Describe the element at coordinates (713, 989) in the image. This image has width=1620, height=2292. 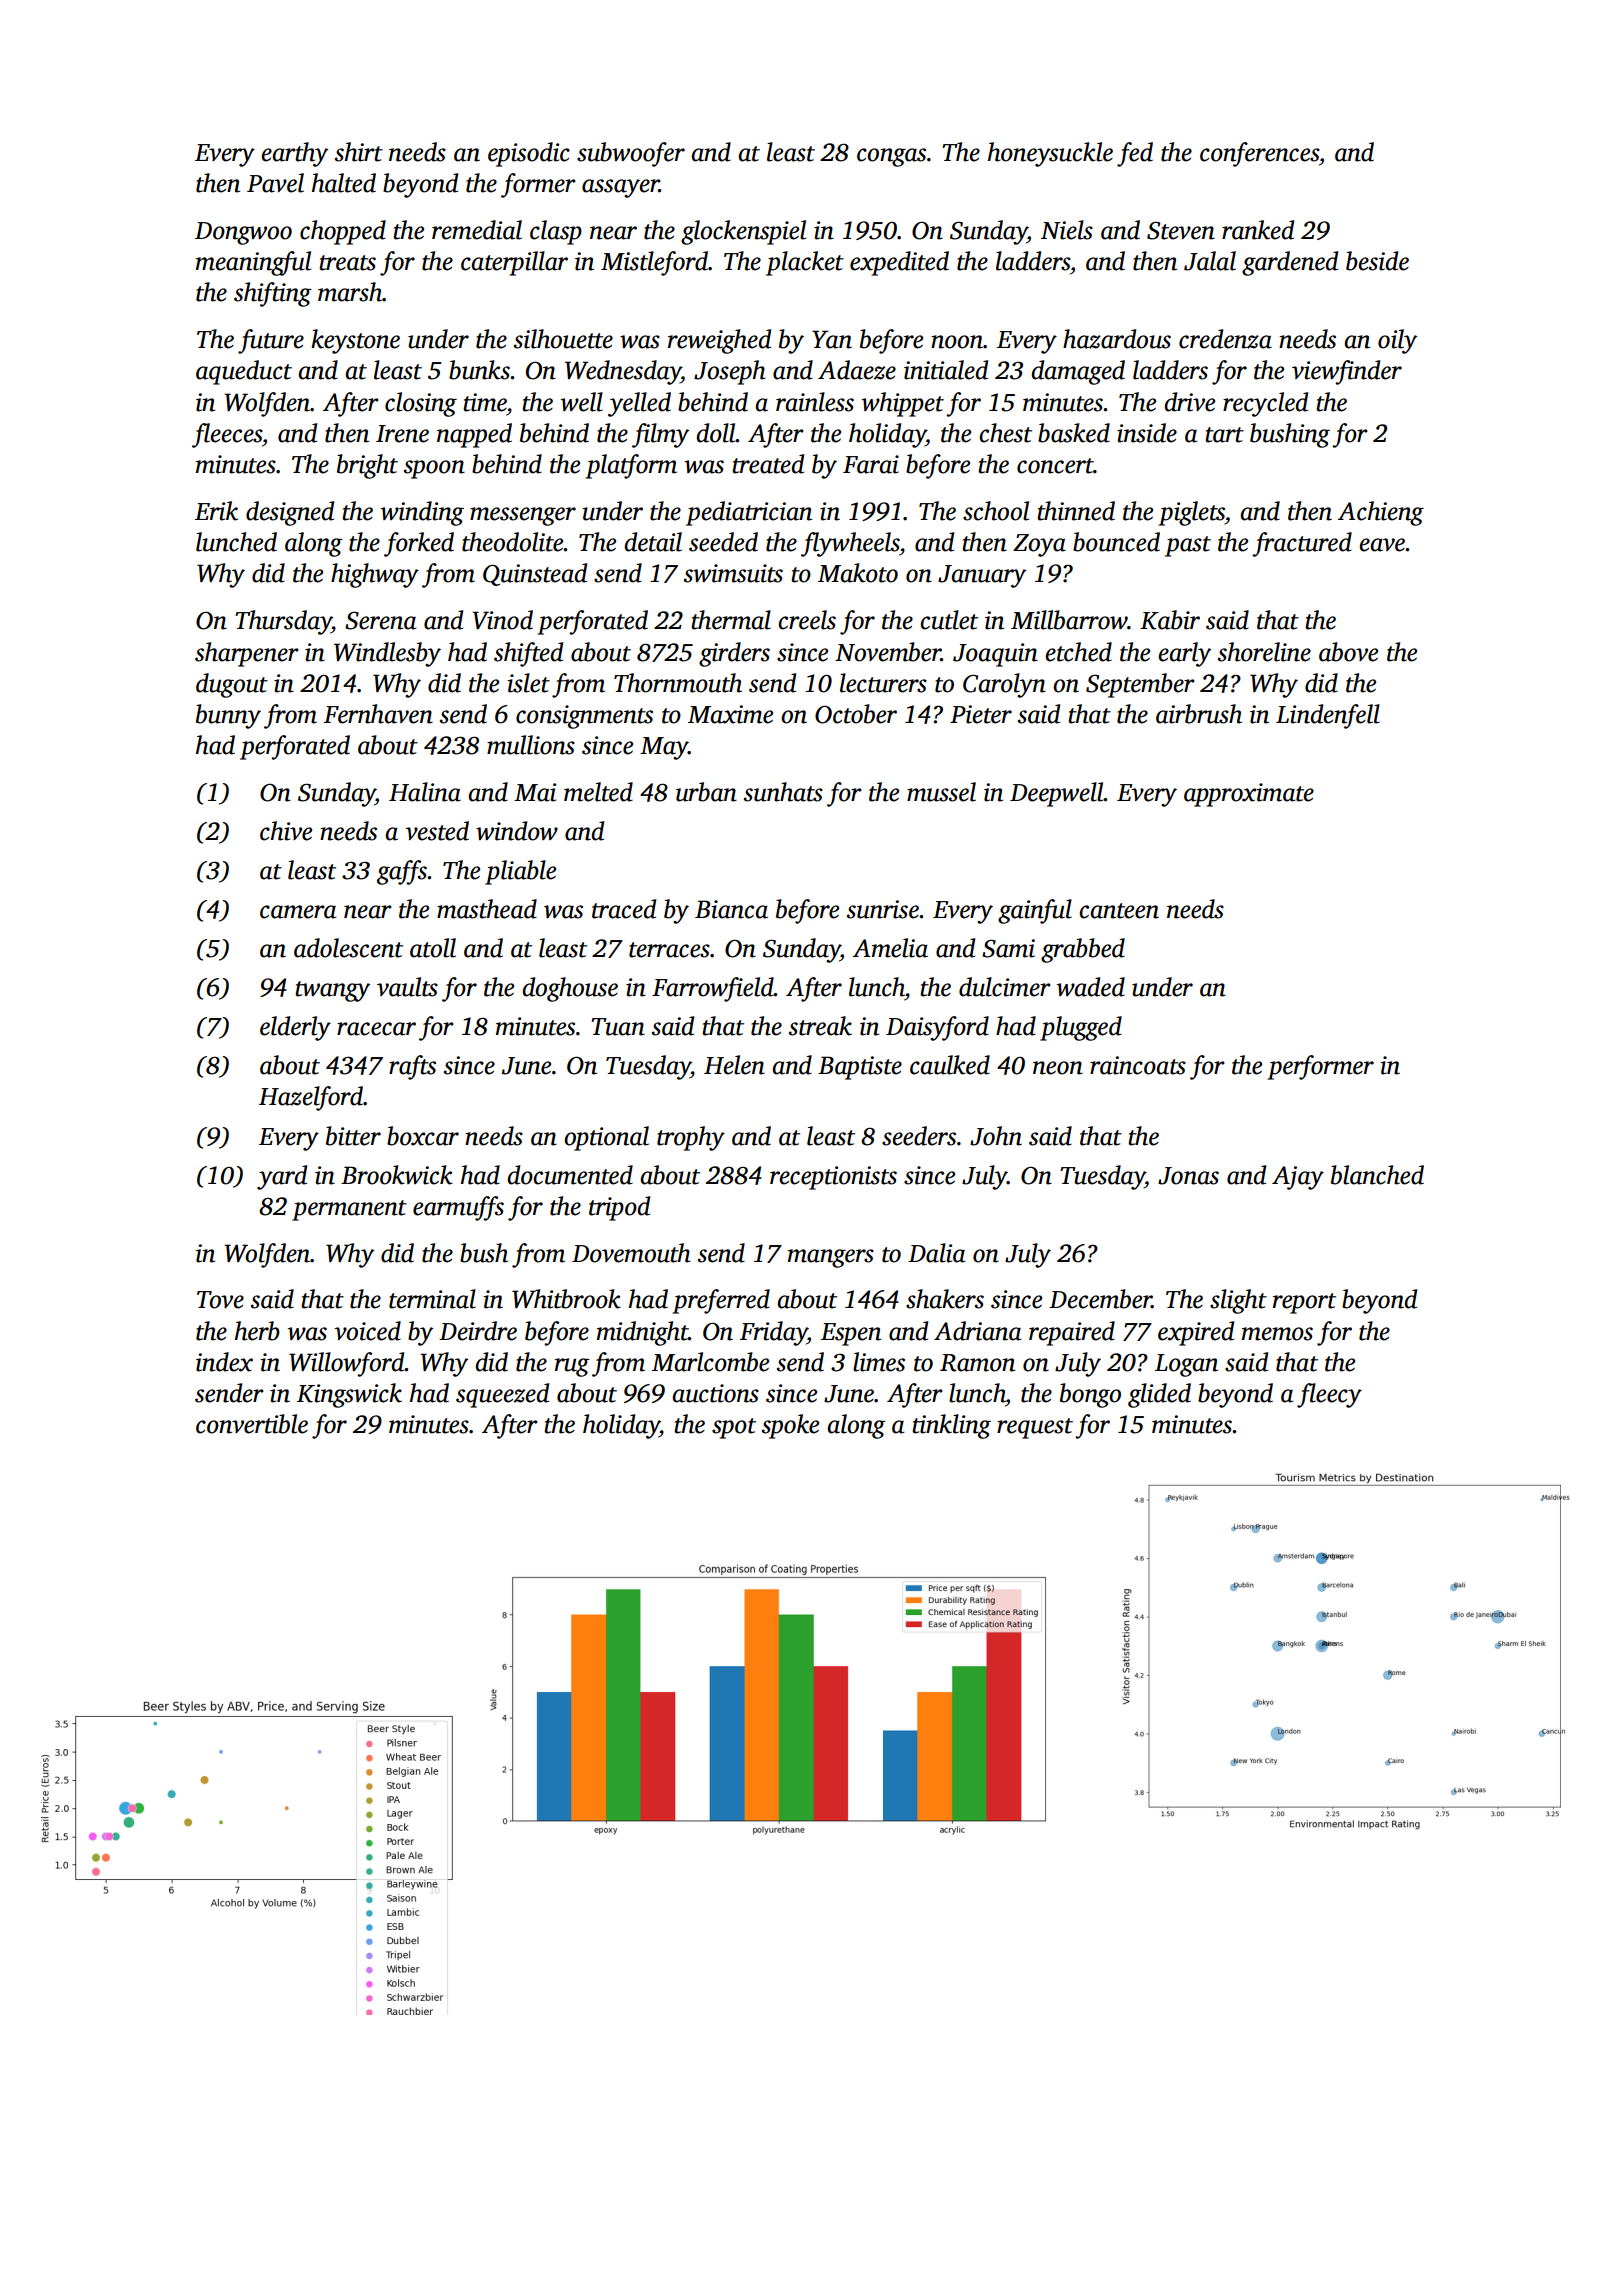
I see `Farrowfield` at that location.
